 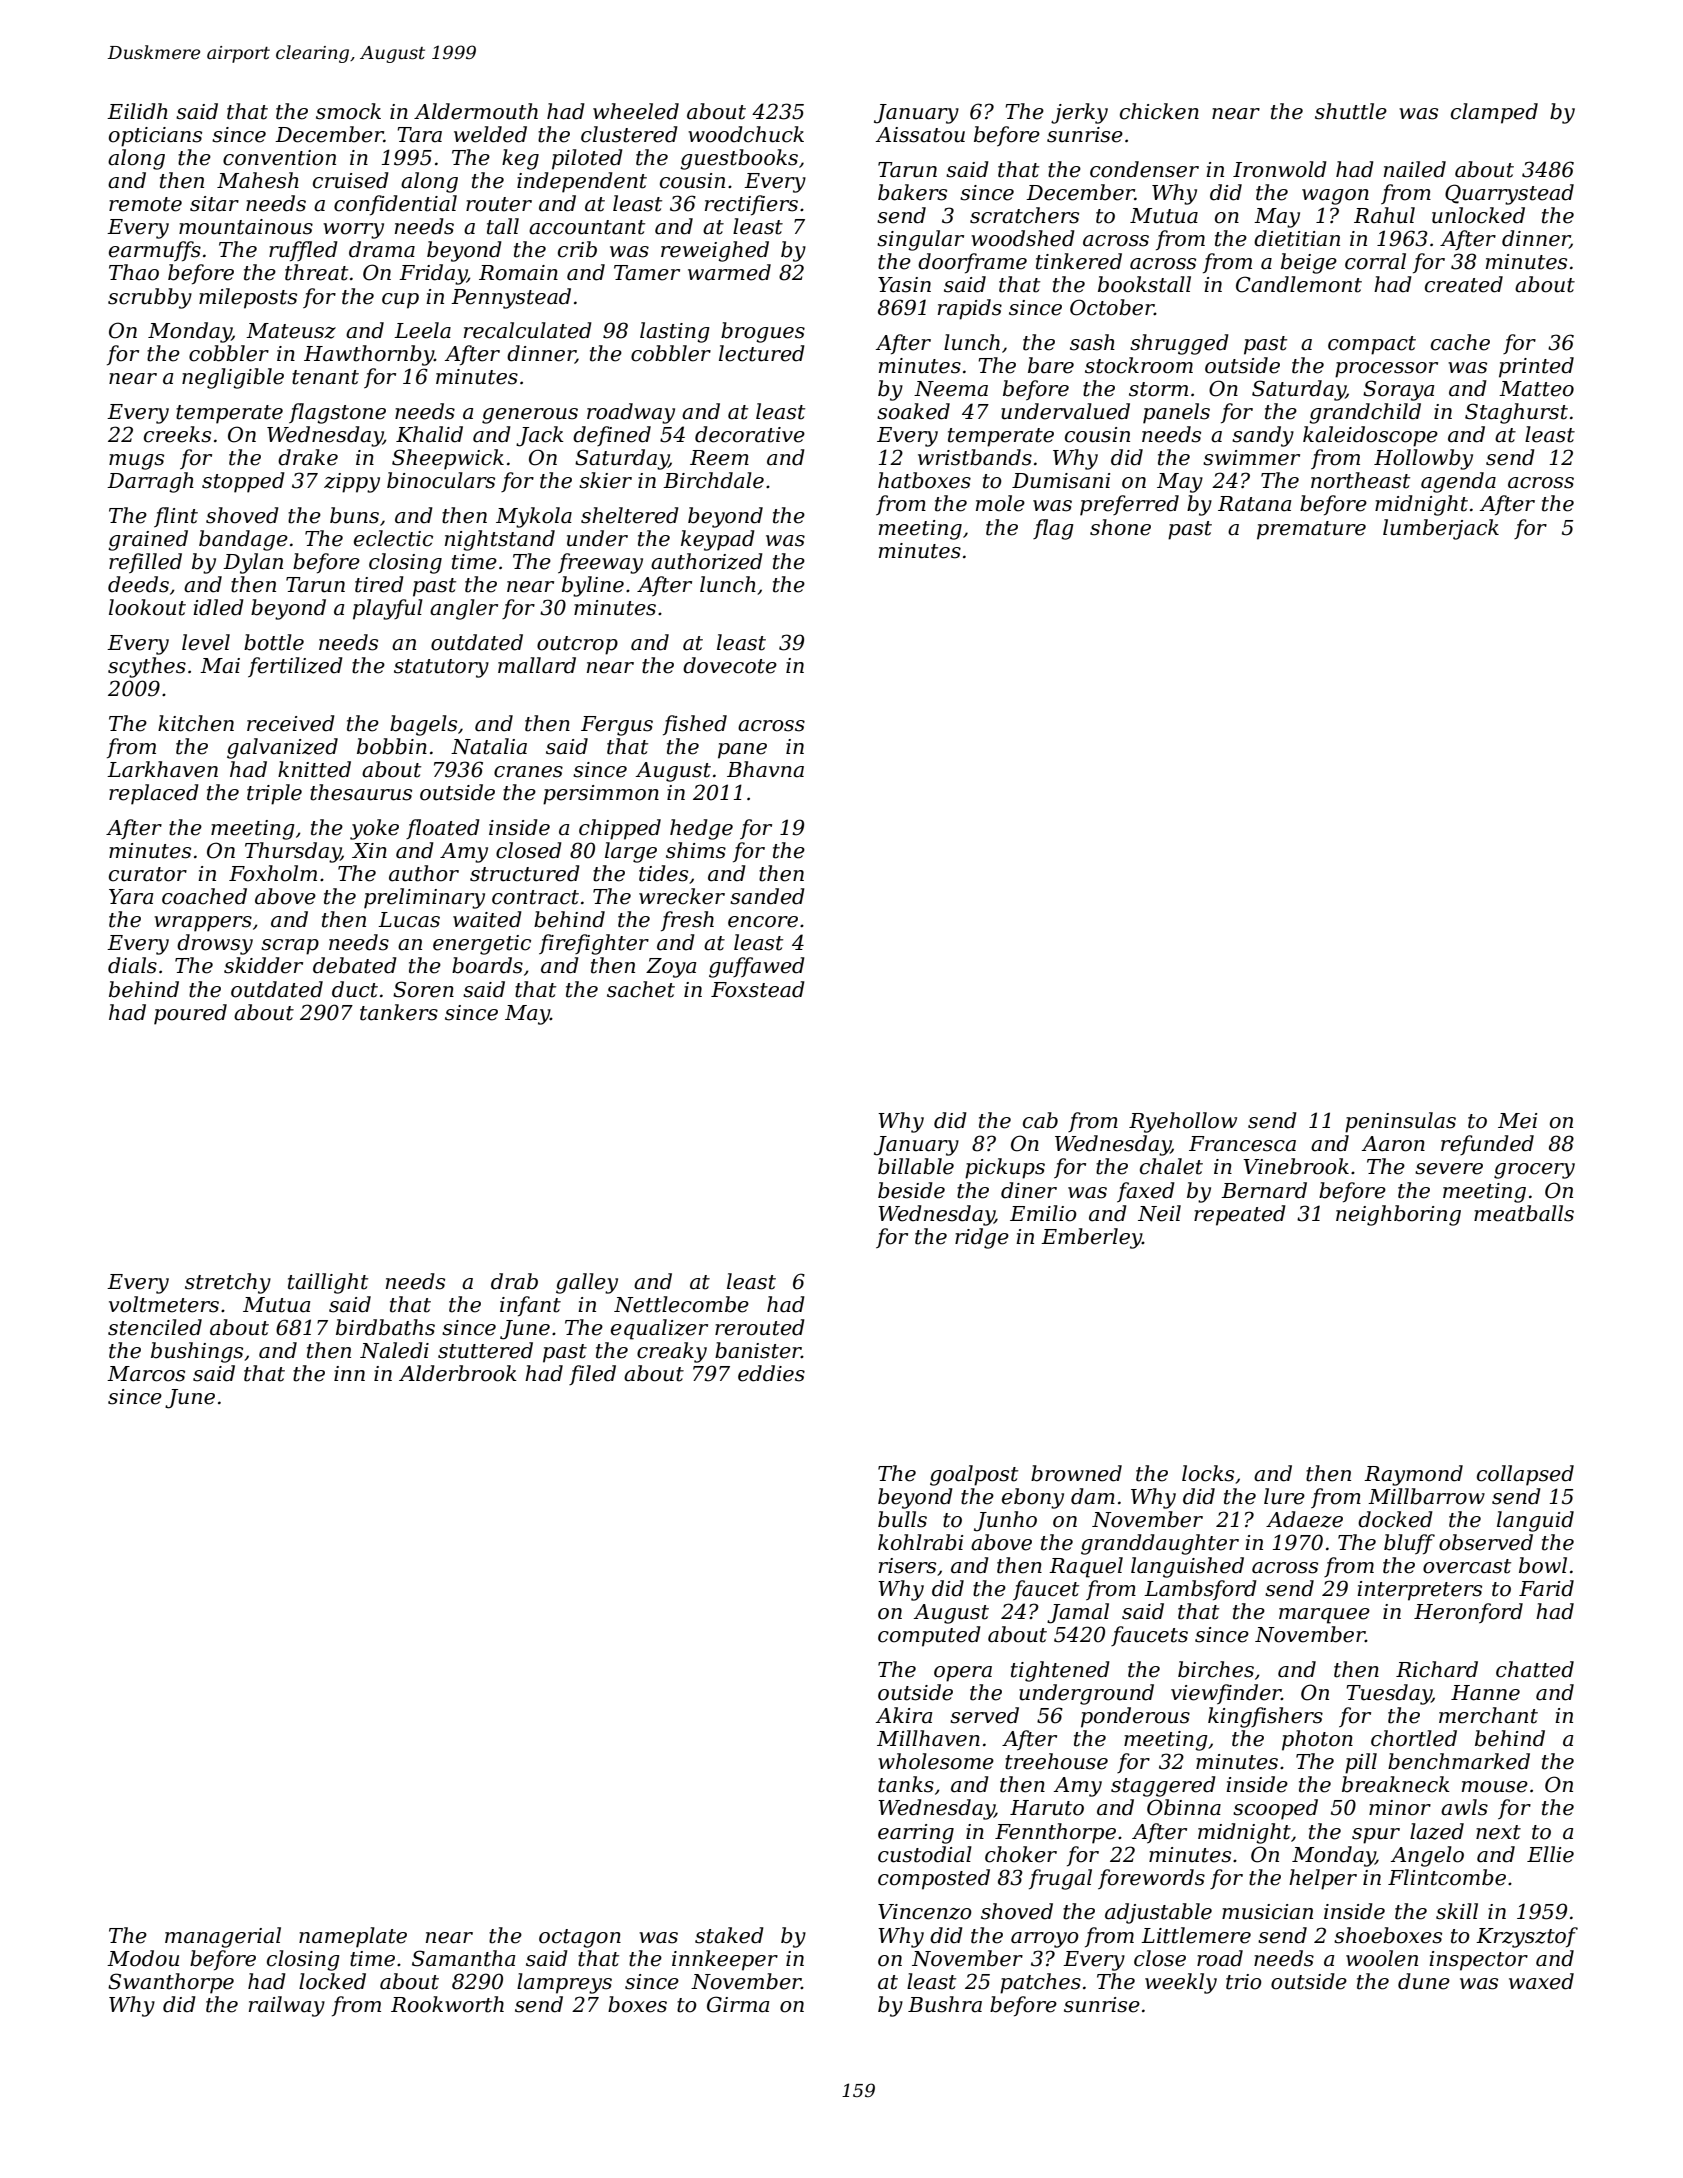 What do you see at coordinates (131, 897) in the page?
I see `Yara` at bounding box center [131, 897].
